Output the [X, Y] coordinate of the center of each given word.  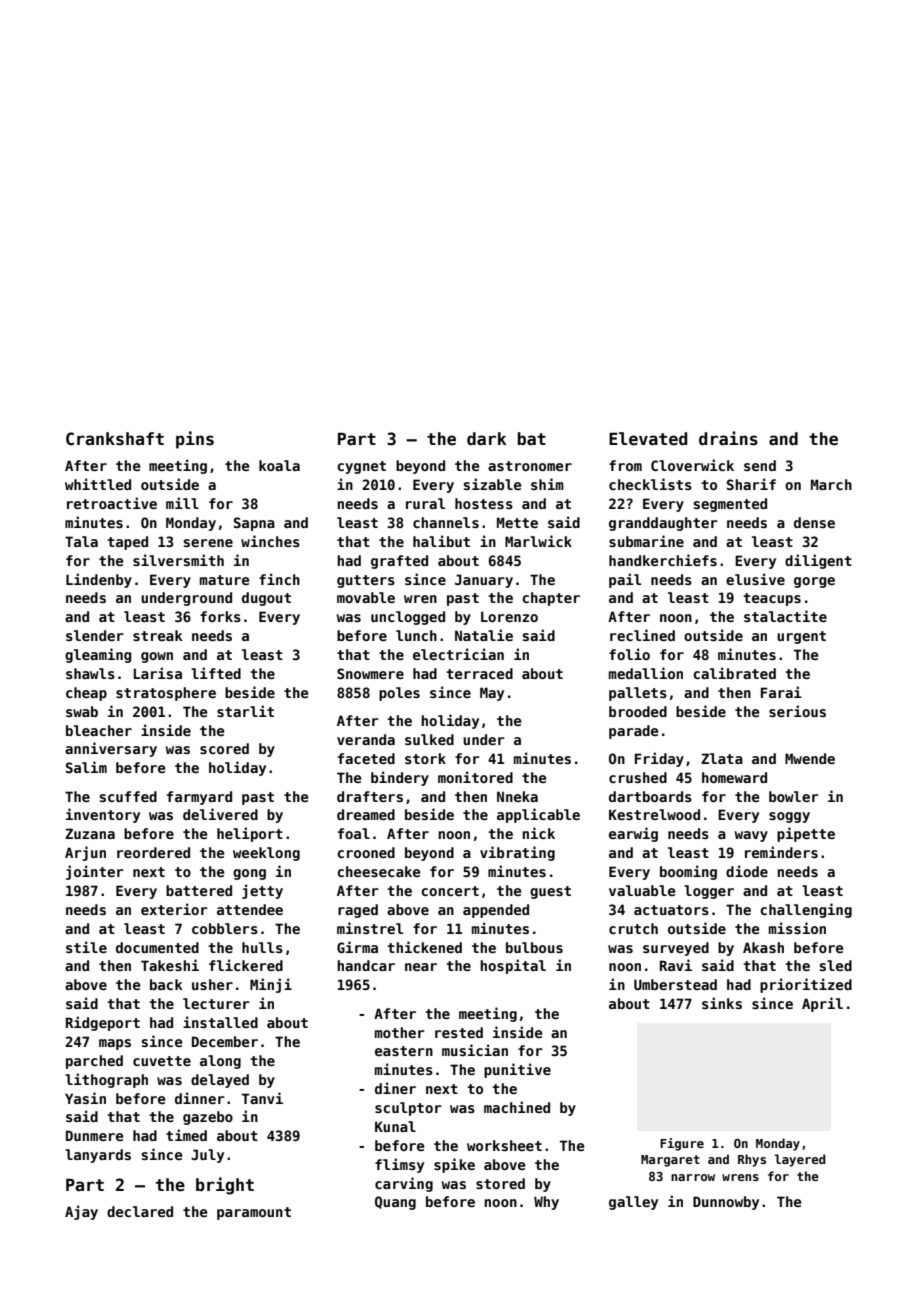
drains [728, 438]
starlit [245, 711]
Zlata [722, 758]
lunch [416, 635]
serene [208, 543]
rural [425, 503]
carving [404, 1184]
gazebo [208, 1118]
